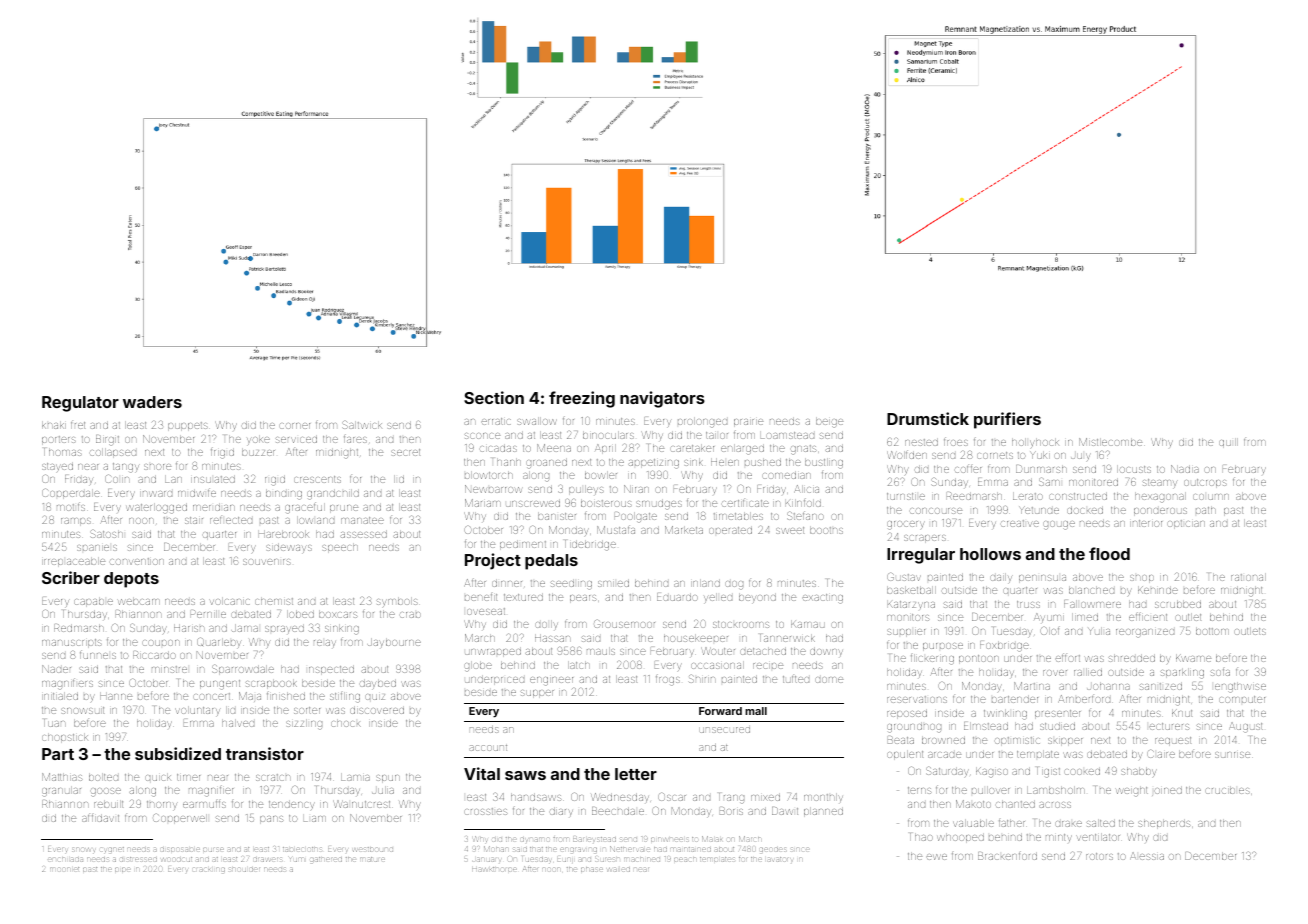  Describe the element at coordinates (208, 614) in the image. I see `Pernille` at that location.
